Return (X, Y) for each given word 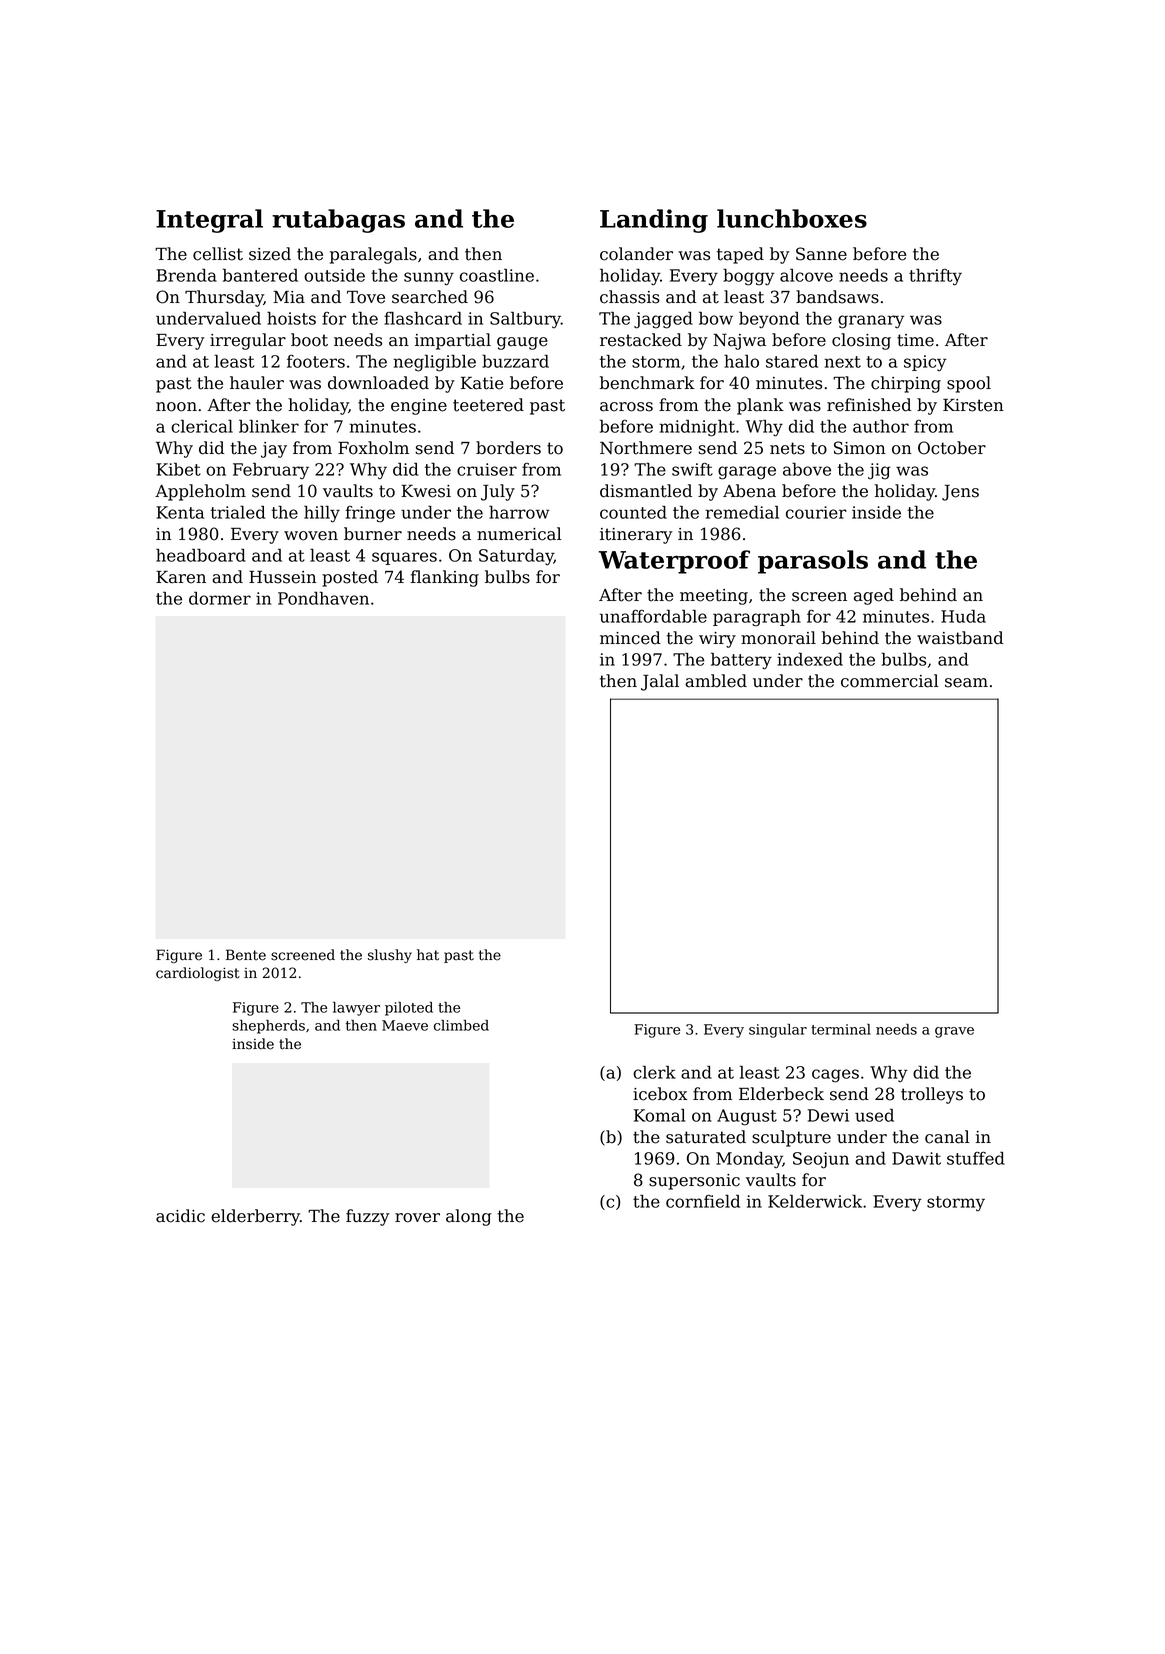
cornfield (703, 1201)
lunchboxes (792, 218)
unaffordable (653, 616)
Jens (960, 492)
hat (428, 955)
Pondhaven (323, 598)
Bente (246, 955)
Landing (654, 221)
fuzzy (367, 1217)
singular (778, 1031)
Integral (209, 221)
